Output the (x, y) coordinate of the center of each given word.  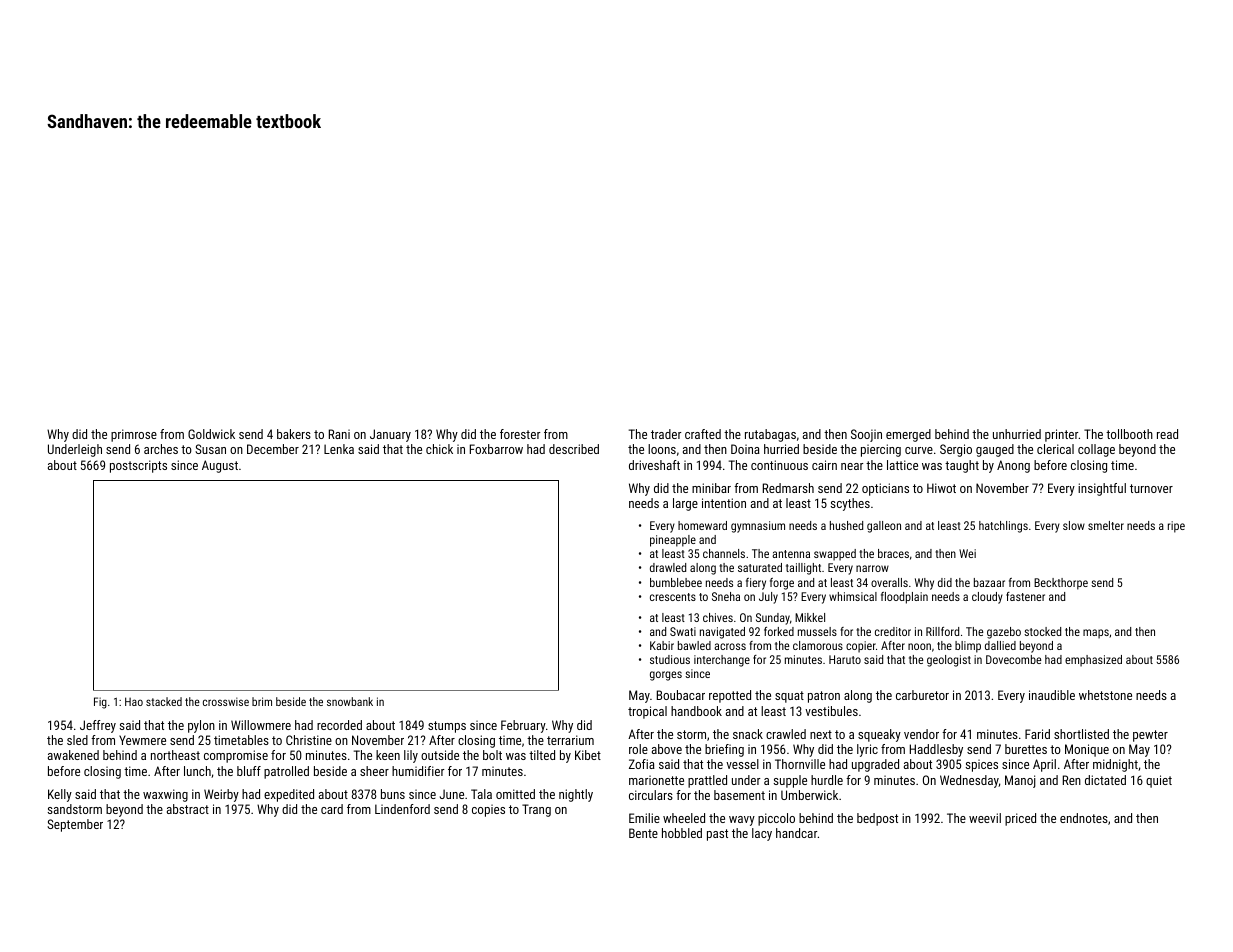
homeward (702, 525)
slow (1074, 525)
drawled (668, 567)
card (332, 809)
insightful (1102, 489)
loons (662, 449)
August (220, 466)
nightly (576, 795)
